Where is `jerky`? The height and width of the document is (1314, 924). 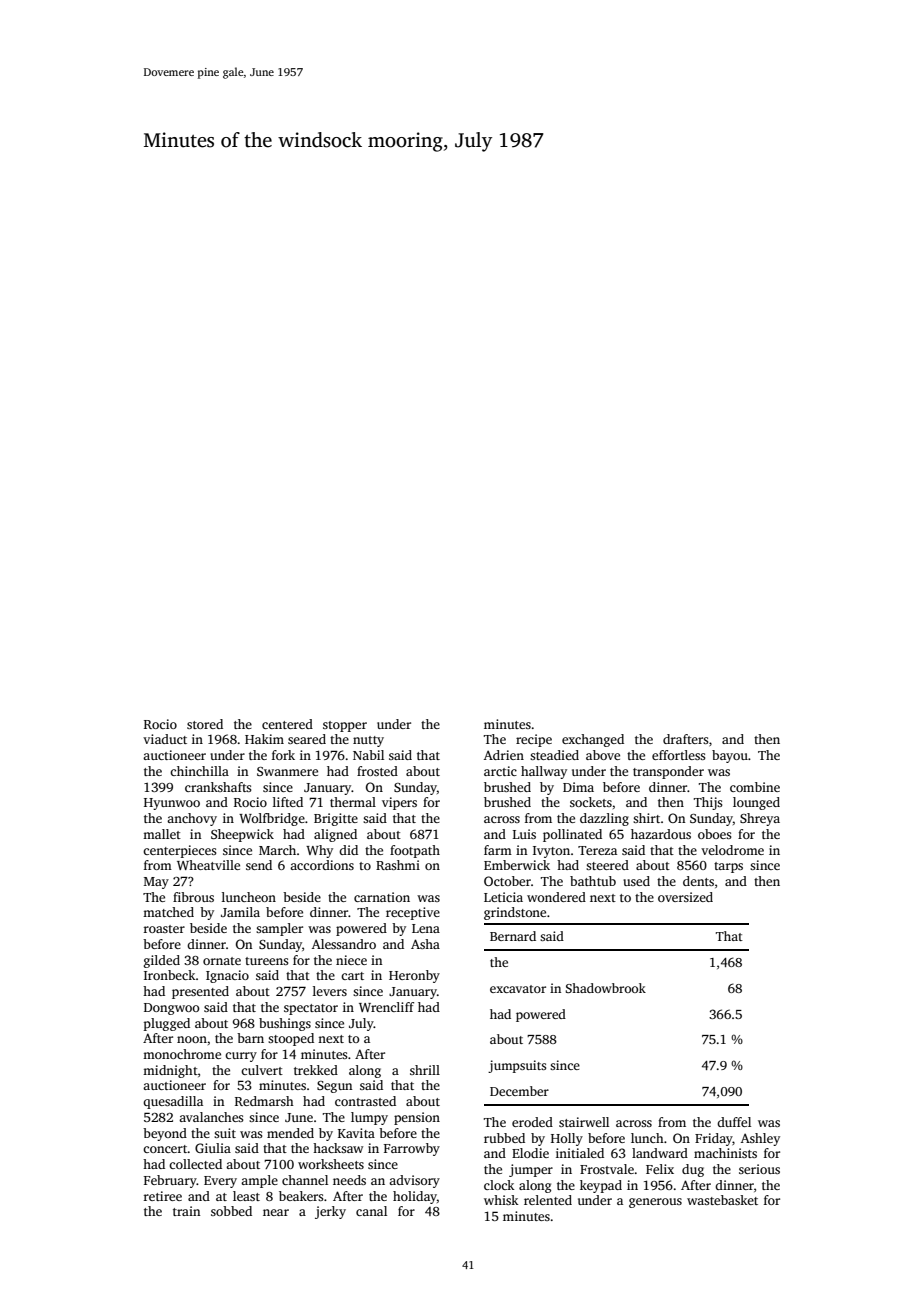 jerky is located at coordinates (330, 1212).
